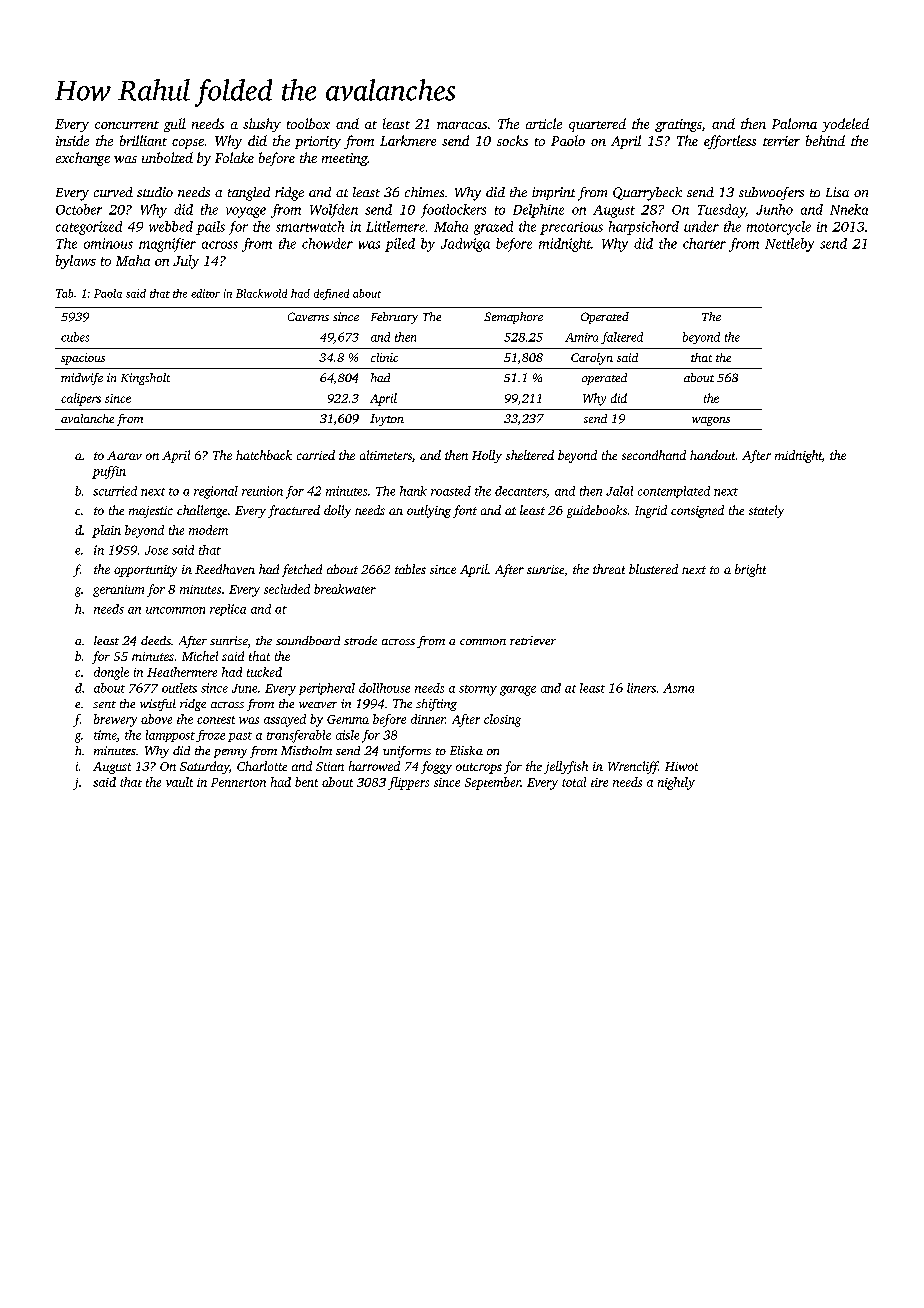  I want to click on motorcycle, so click(779, 228).
